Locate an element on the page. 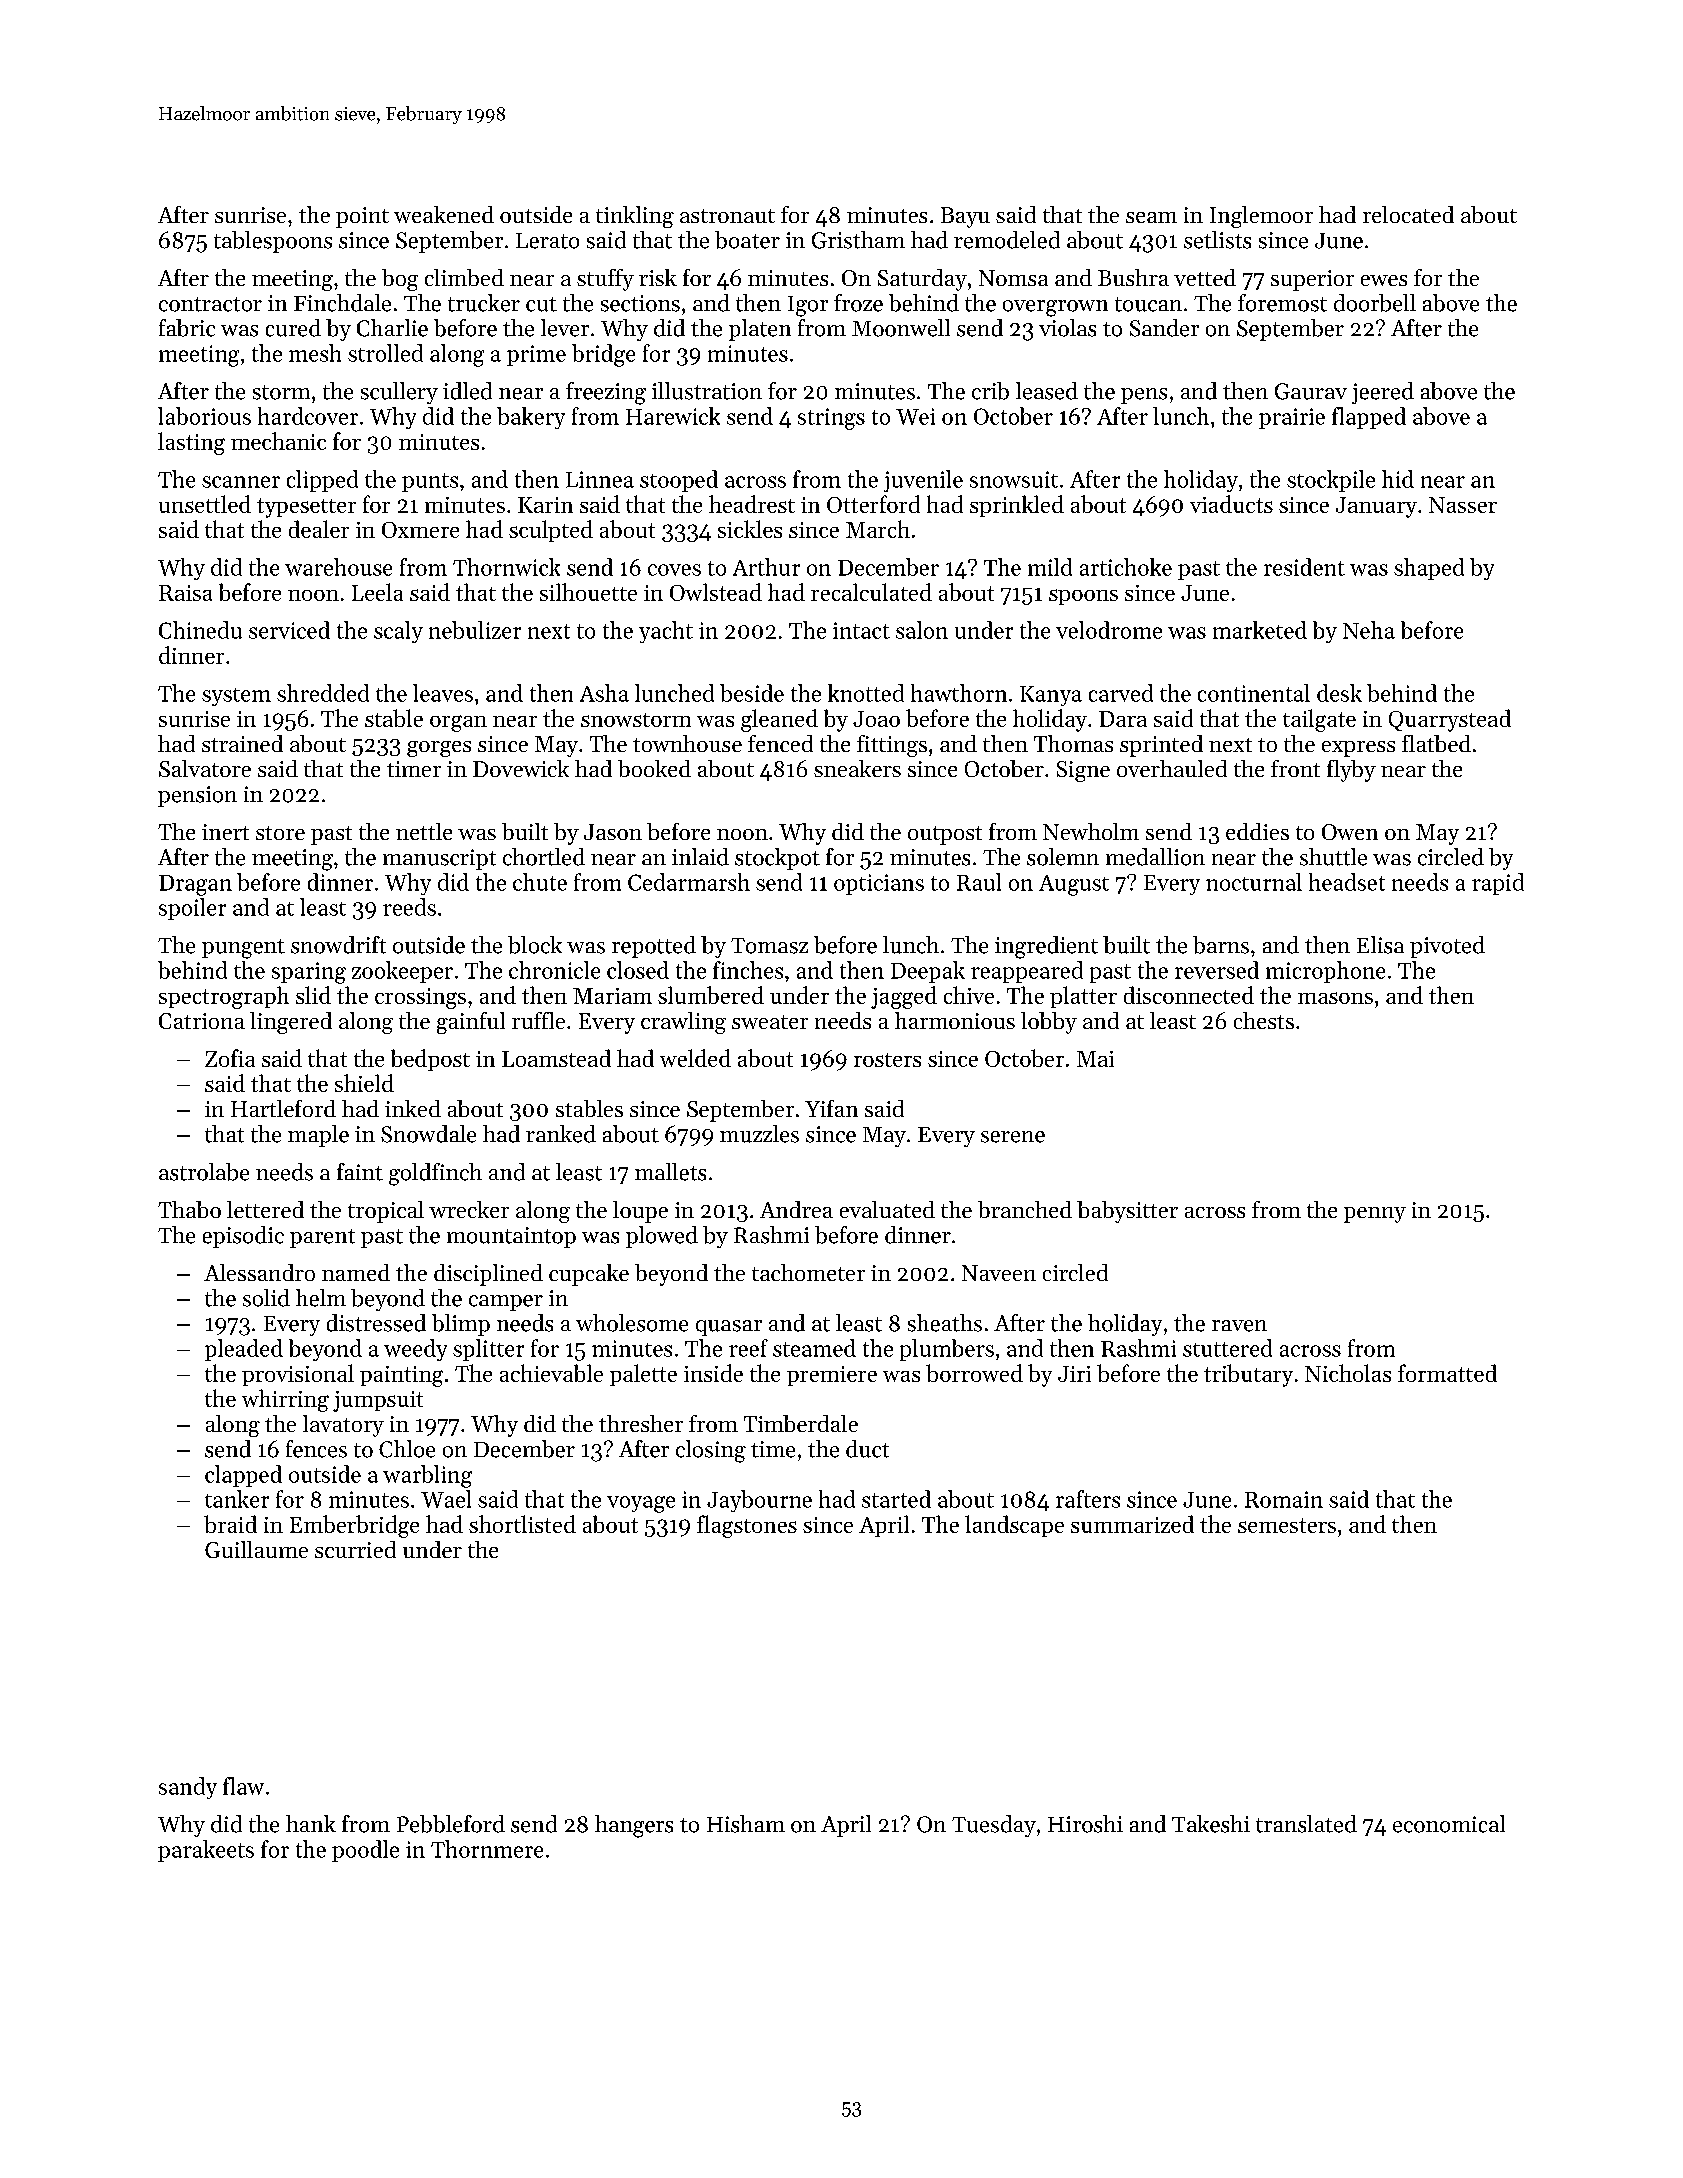 This page has width=1683, height=2178. weakened is located at coordinates (444, 214).
